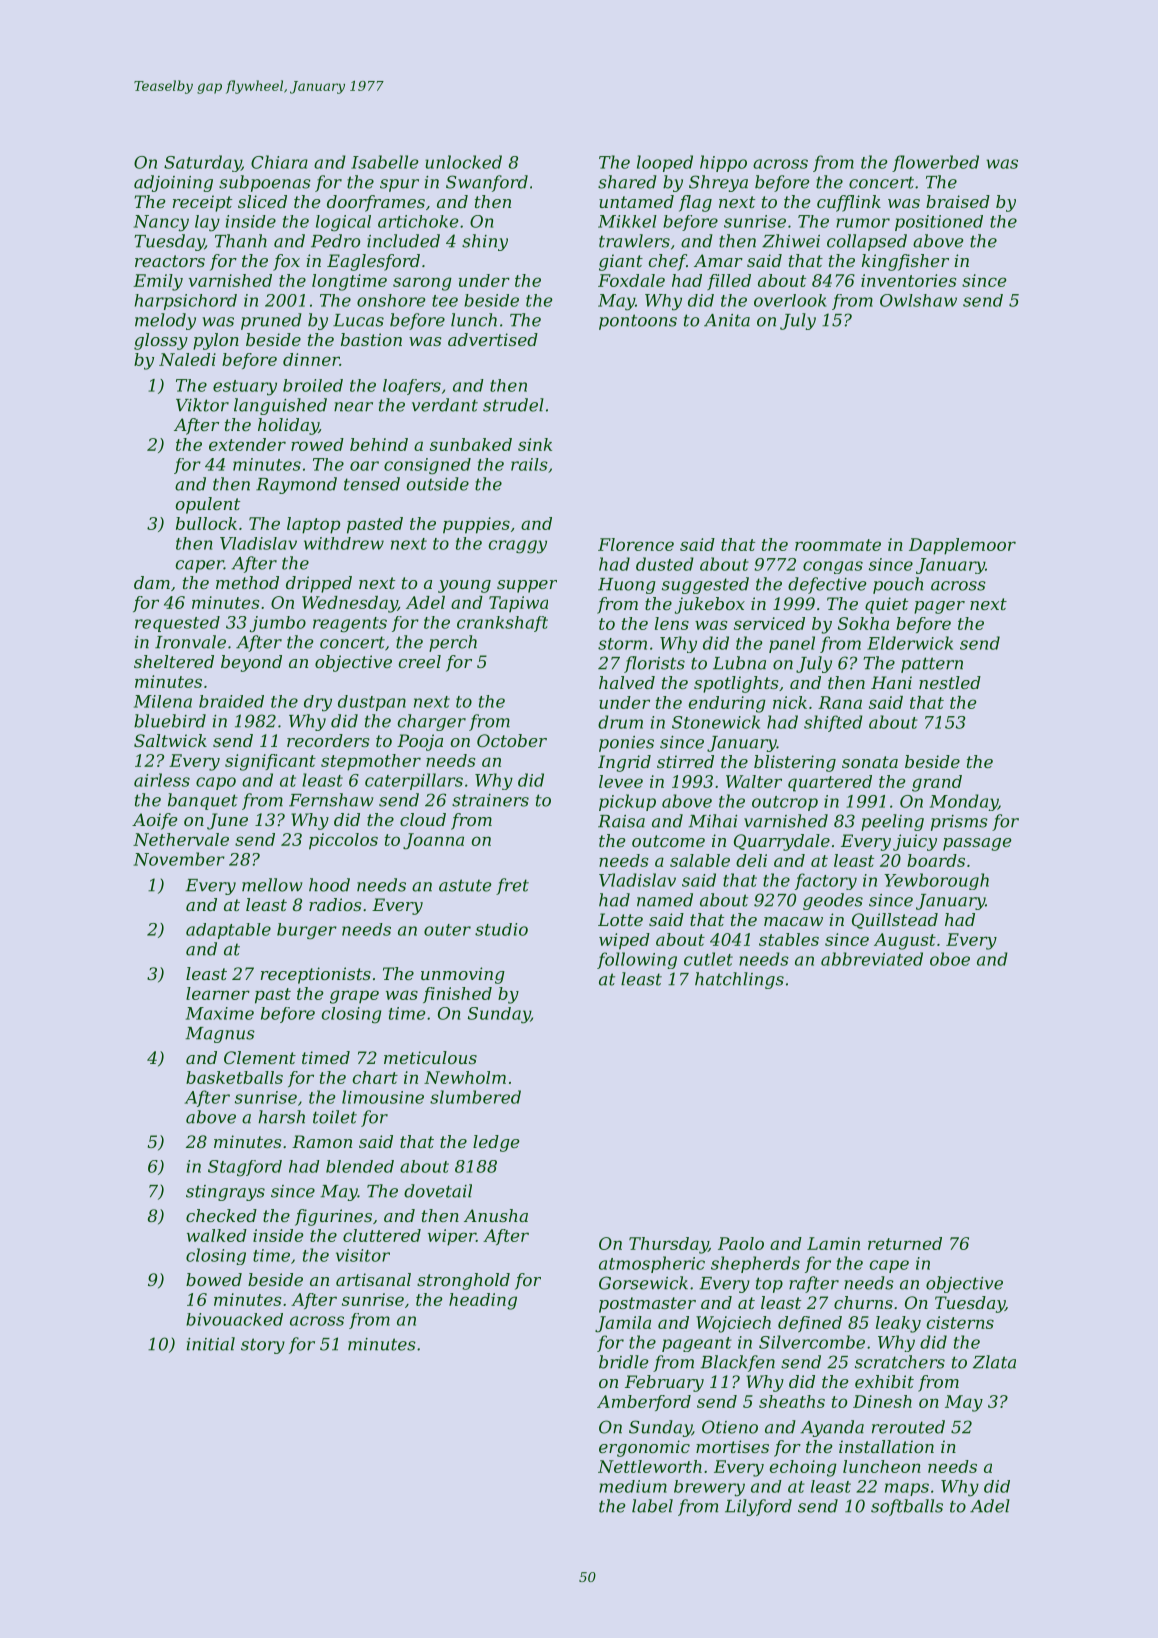 The width and height of the screenshot is (1158, 1638). What do you see at coordinates (333, 1217) in the screenshot?
I see `figurines` at bounding box center [333, 1217].
